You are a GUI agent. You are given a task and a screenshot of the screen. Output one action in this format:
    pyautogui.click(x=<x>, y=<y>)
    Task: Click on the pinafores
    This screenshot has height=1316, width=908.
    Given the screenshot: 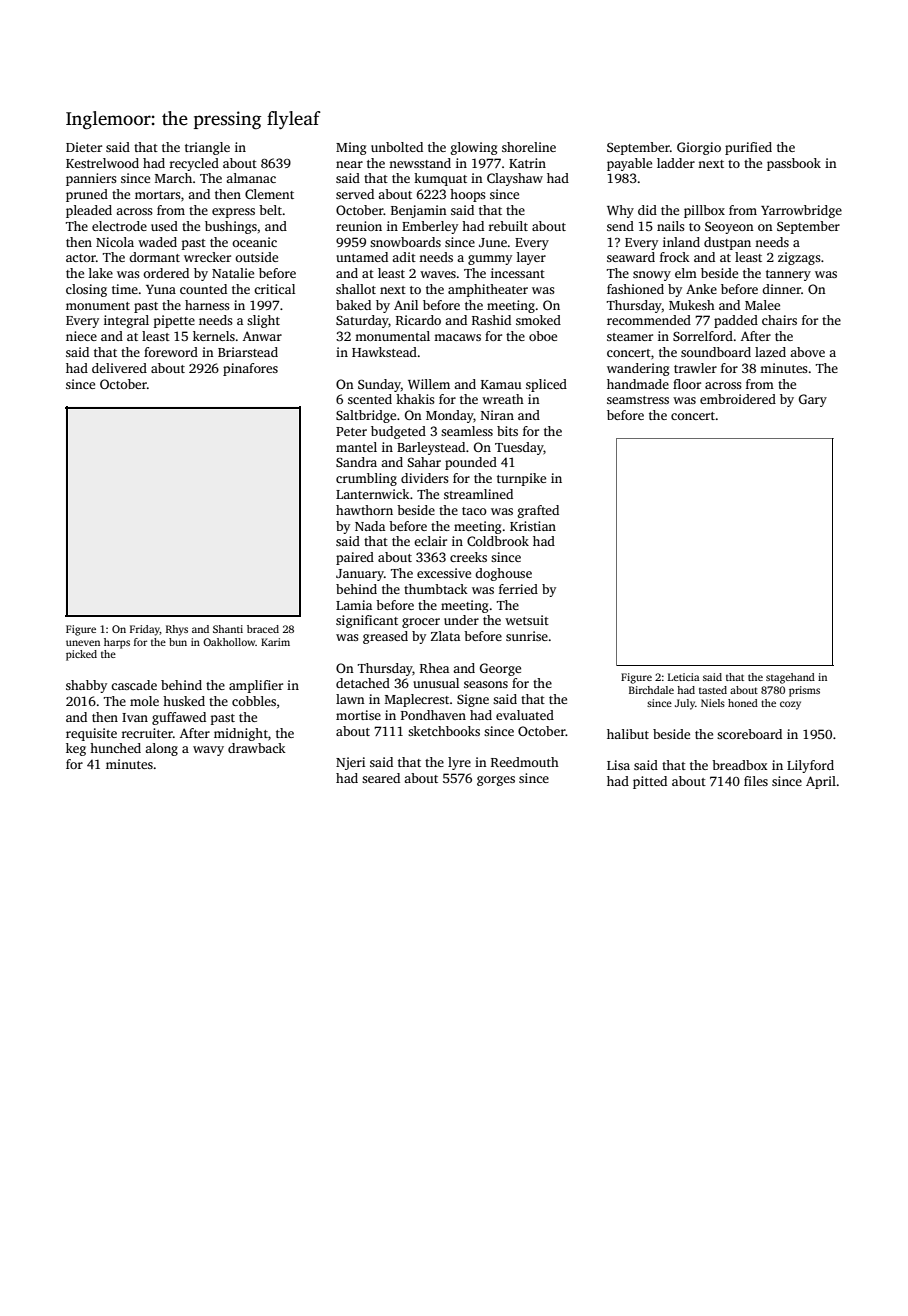 What is the action you would take?
    pyautogui.click(x=250, y=369)
